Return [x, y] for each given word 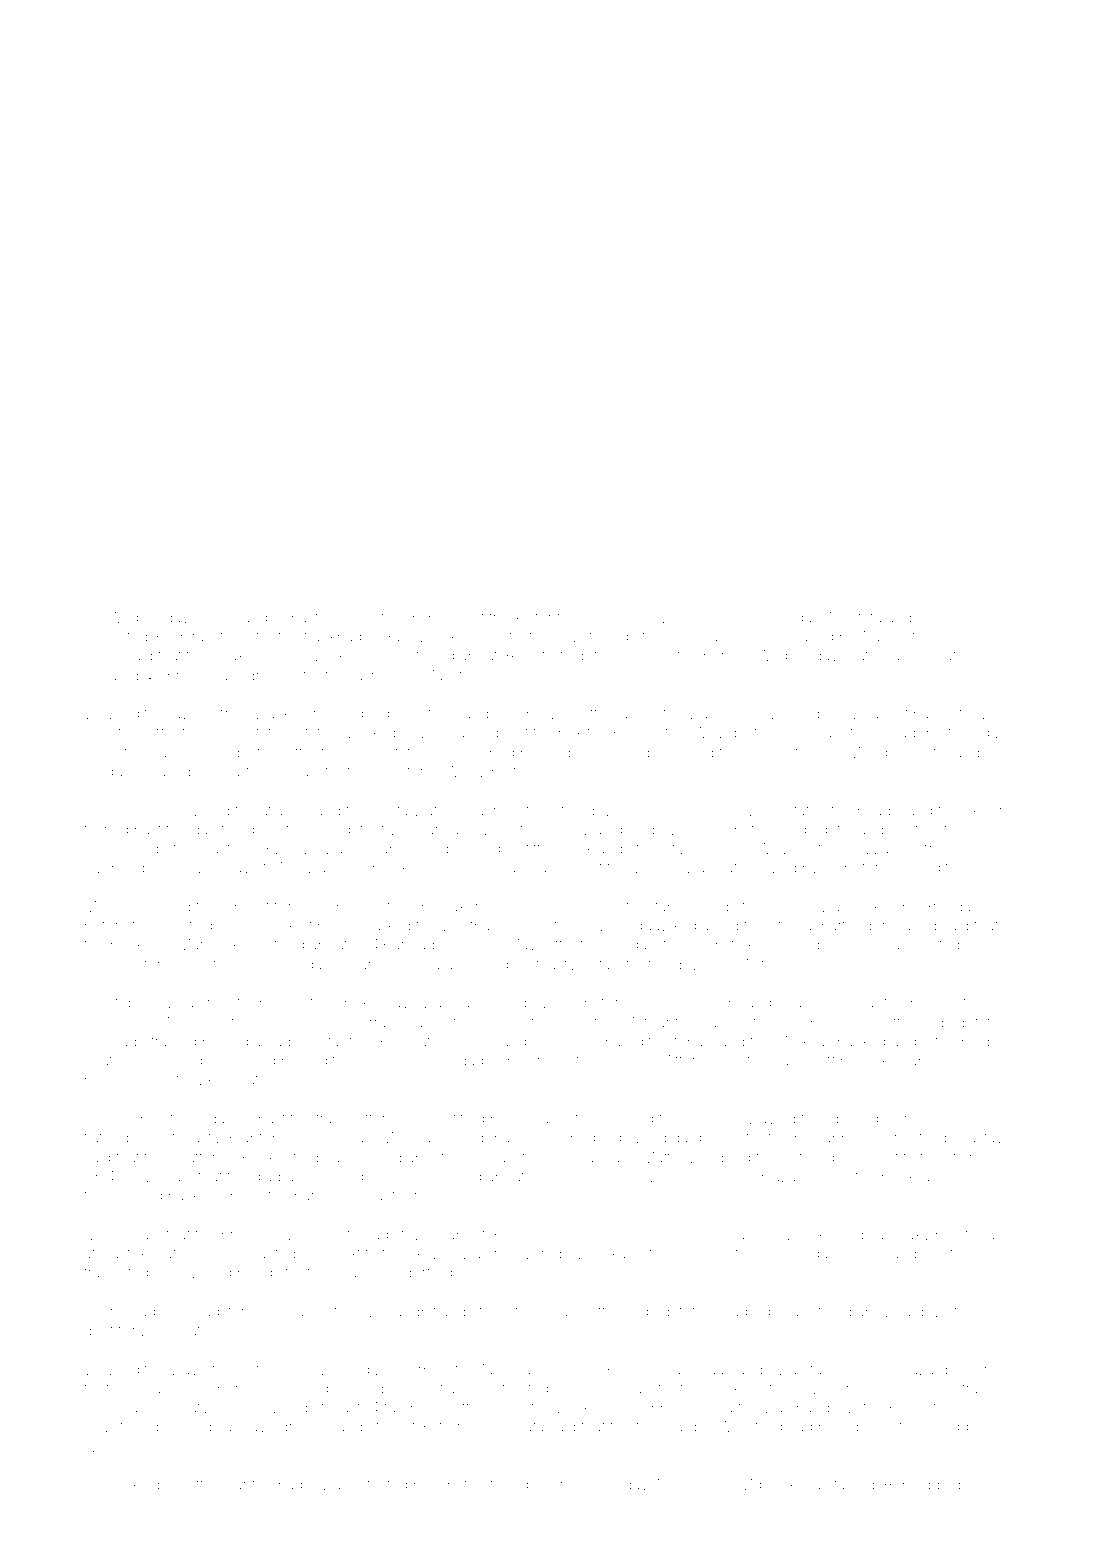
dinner [542, 1484]
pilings [259, 1274]
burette [189, 1484]
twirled [106, 829]
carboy [731, 812]
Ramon [941, 617]
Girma [217, 617]
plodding [931, 1486]
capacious [488, 870]
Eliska [607, 1253]
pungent [456, 620]
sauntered [818, 1312]
